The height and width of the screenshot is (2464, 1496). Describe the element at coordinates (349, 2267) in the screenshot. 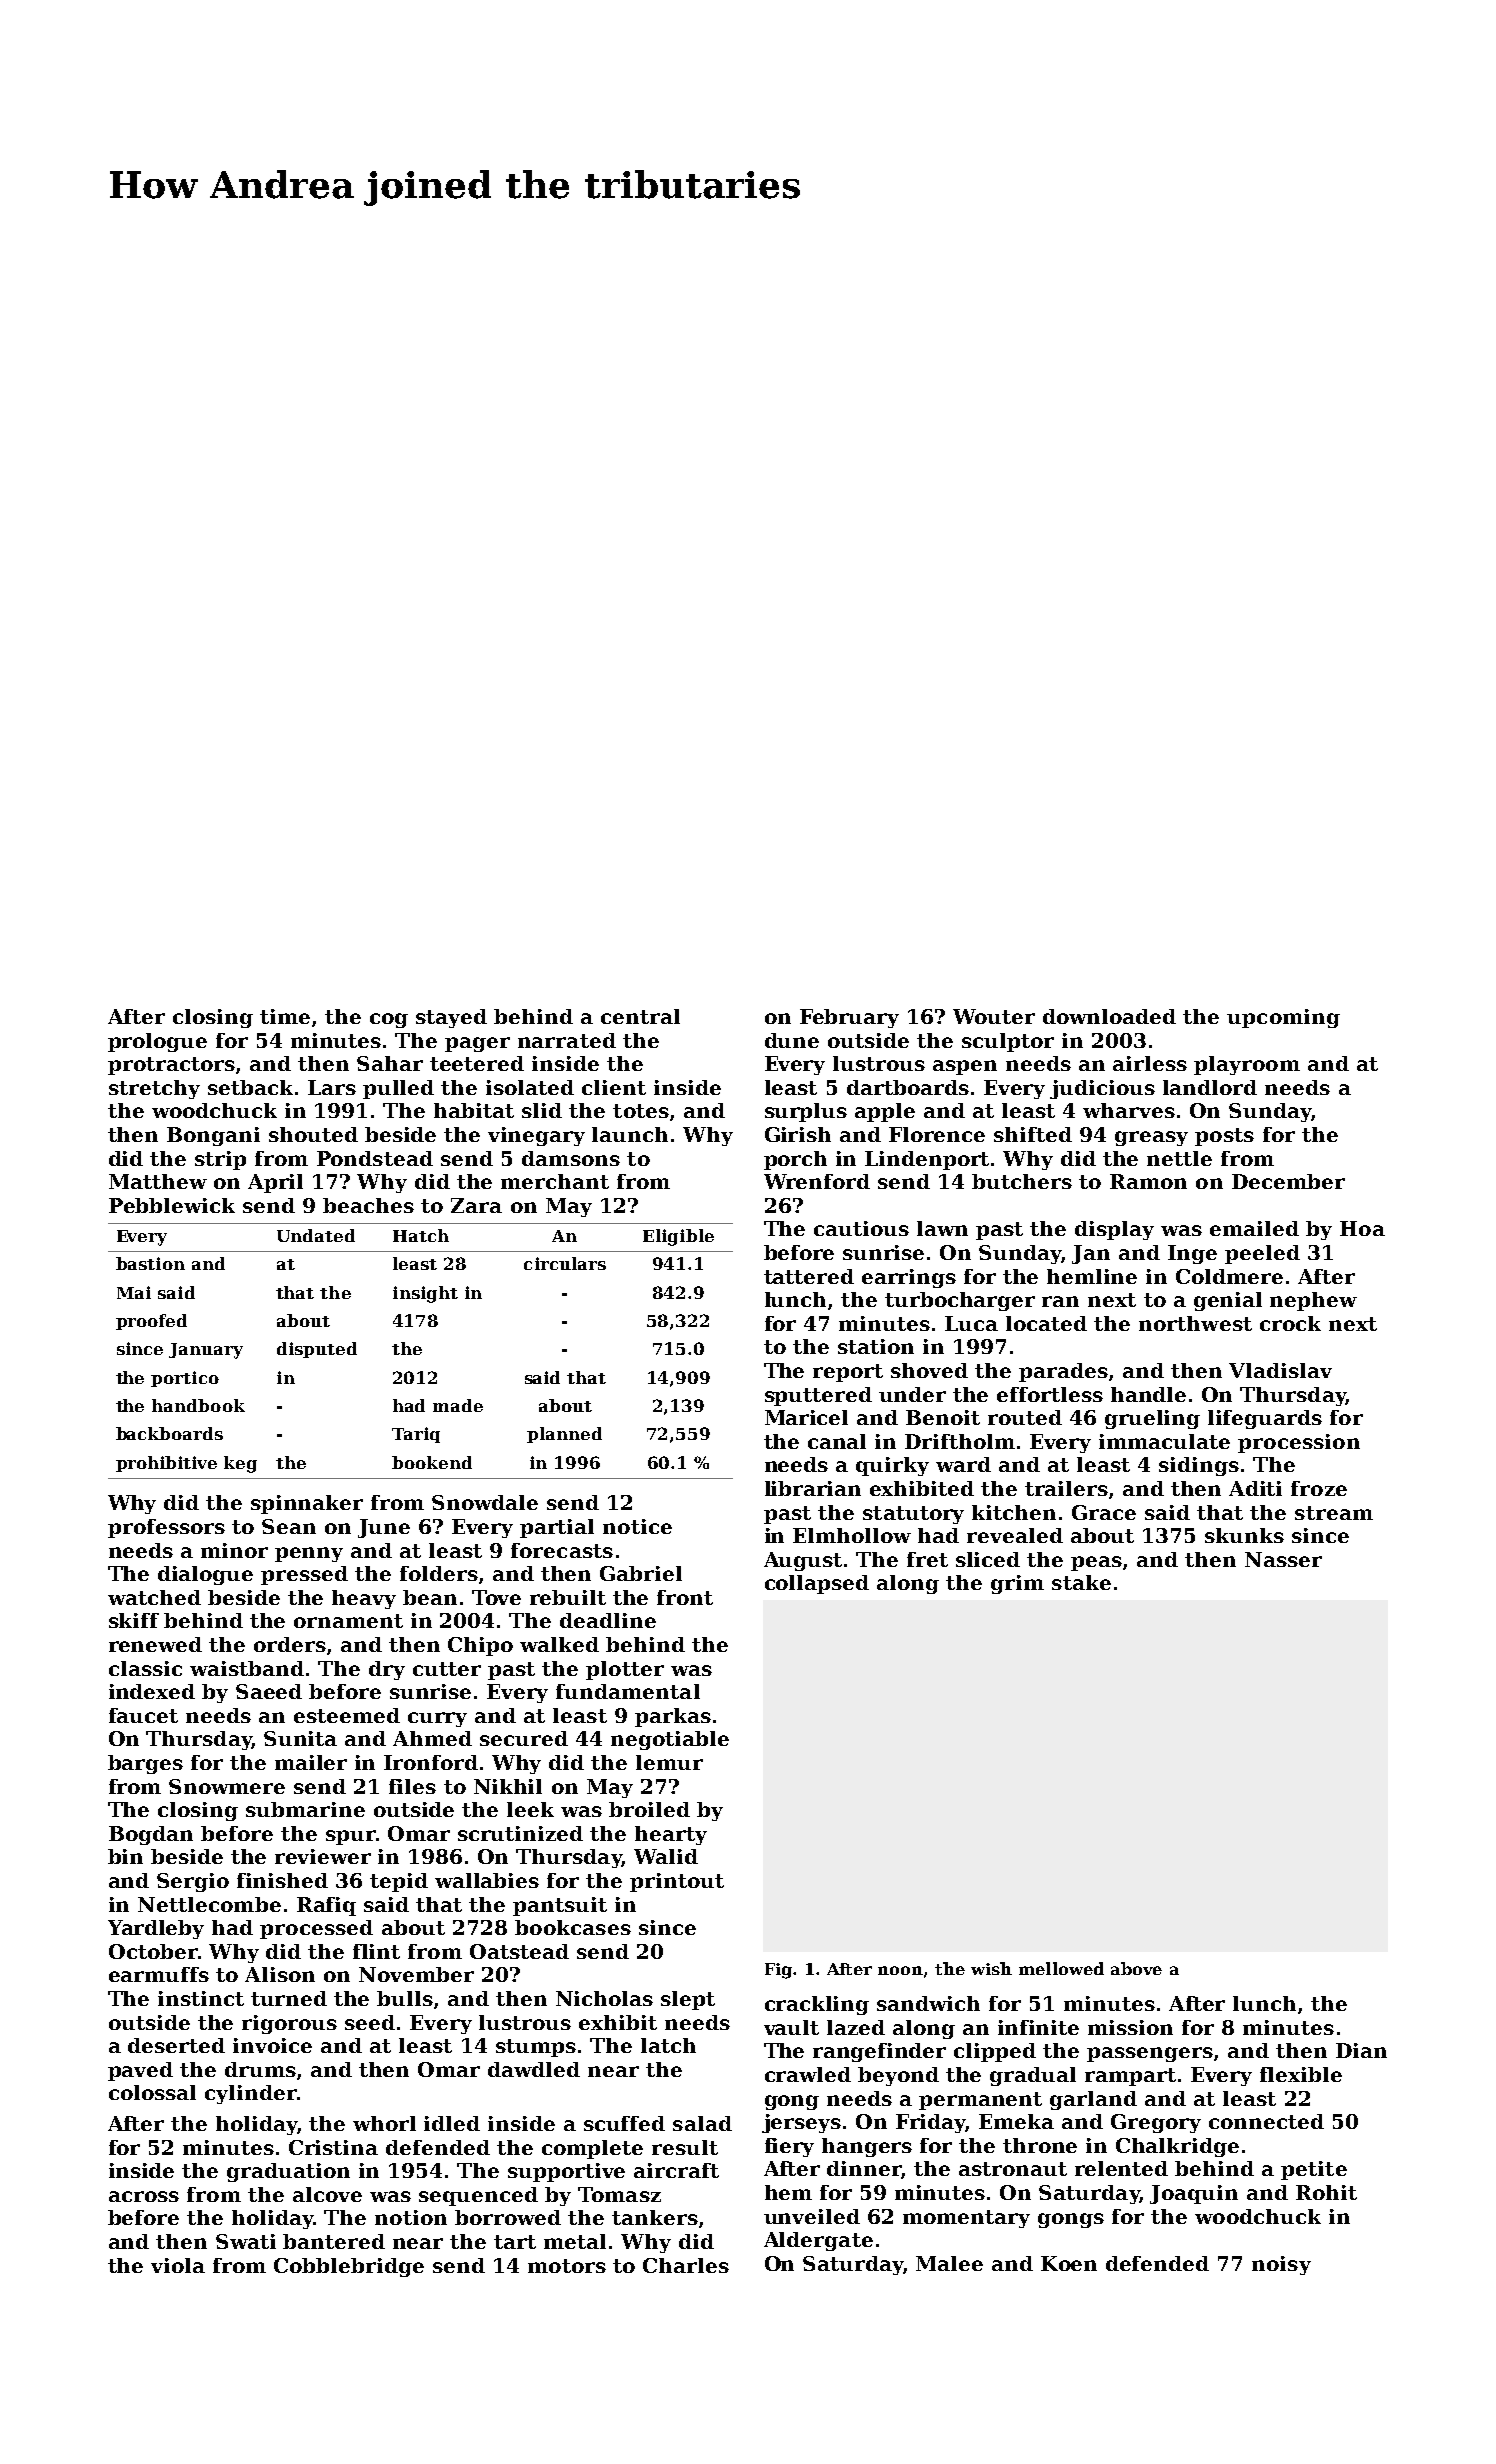

I see `Cobblebridge` at that location.
